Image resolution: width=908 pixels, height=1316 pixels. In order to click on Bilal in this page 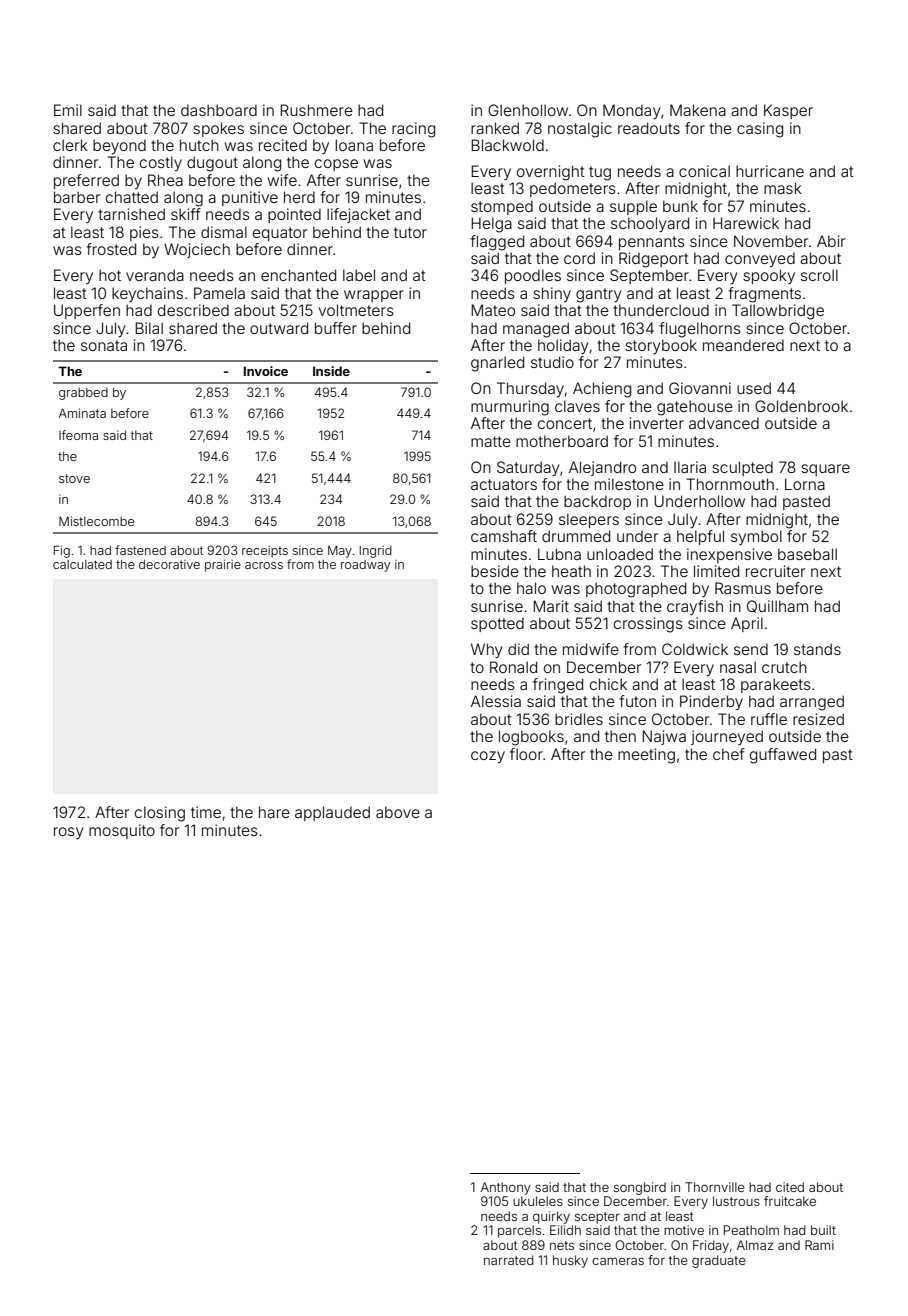, I will do `click(149, 328)`.
